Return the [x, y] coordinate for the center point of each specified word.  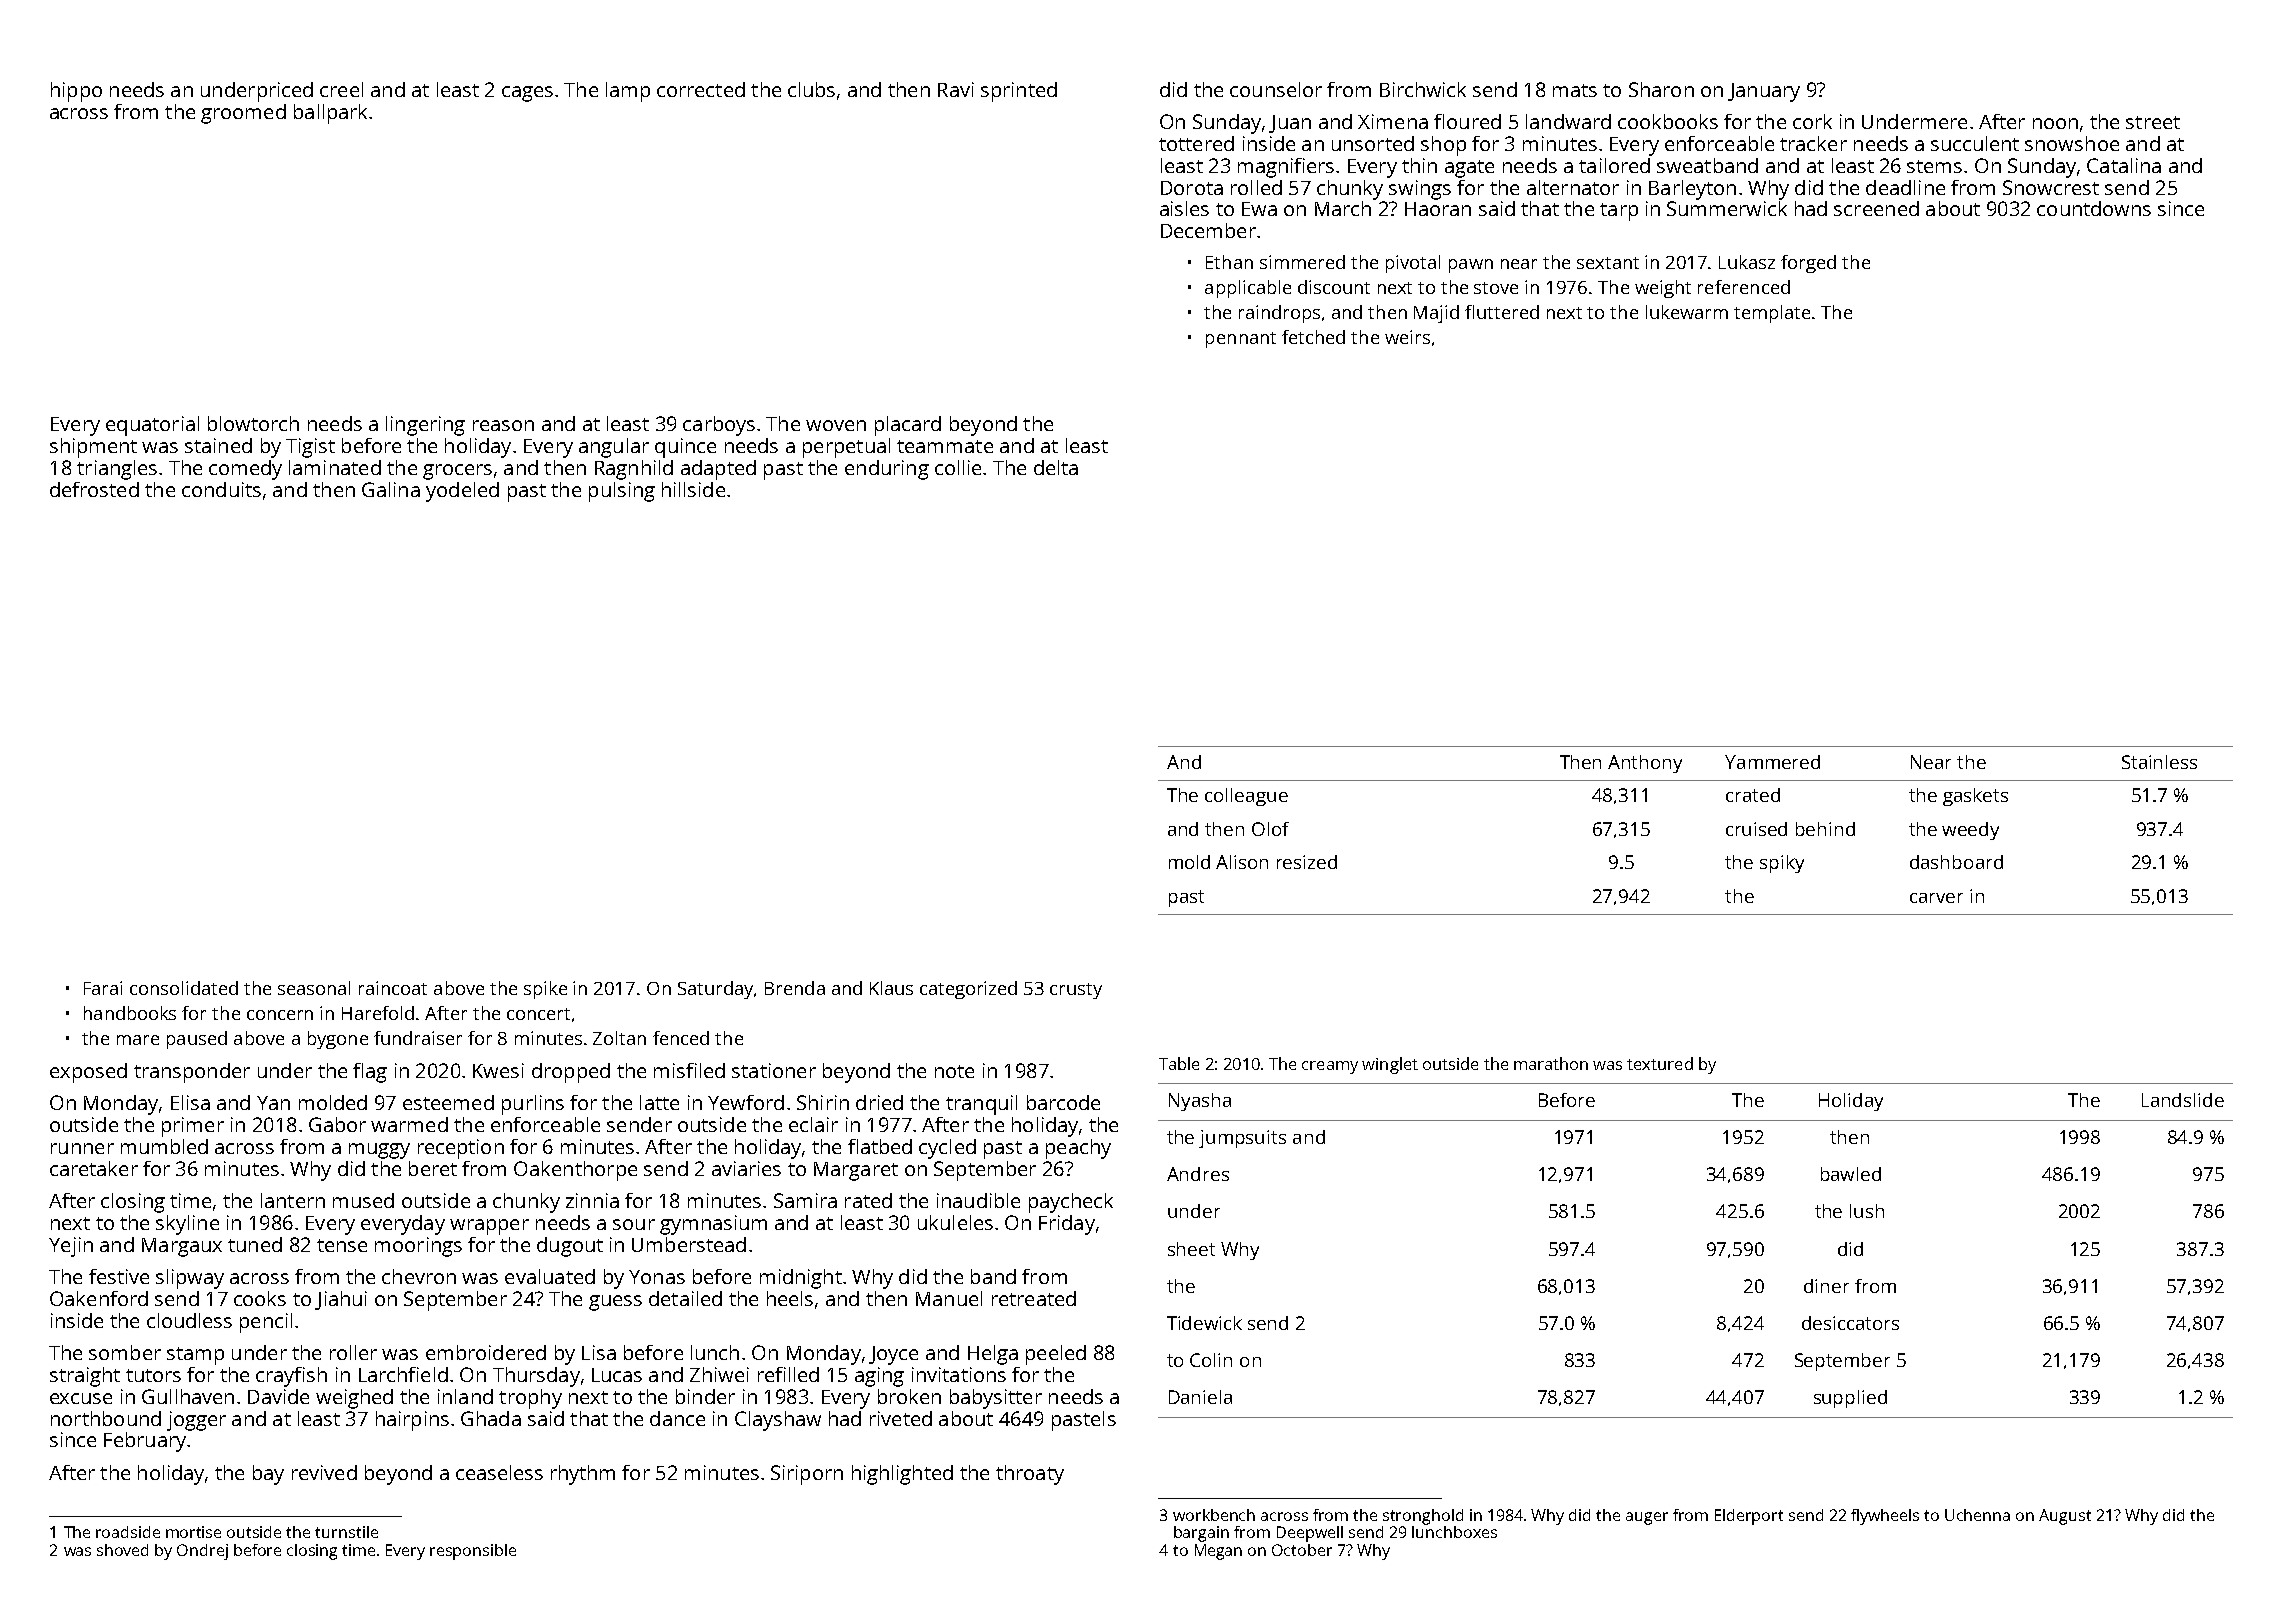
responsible [473, 1552]
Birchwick [1423, 89]
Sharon [1661, 89]
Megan [1218, 1552]
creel [341, 89]
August [2065, 1517]
